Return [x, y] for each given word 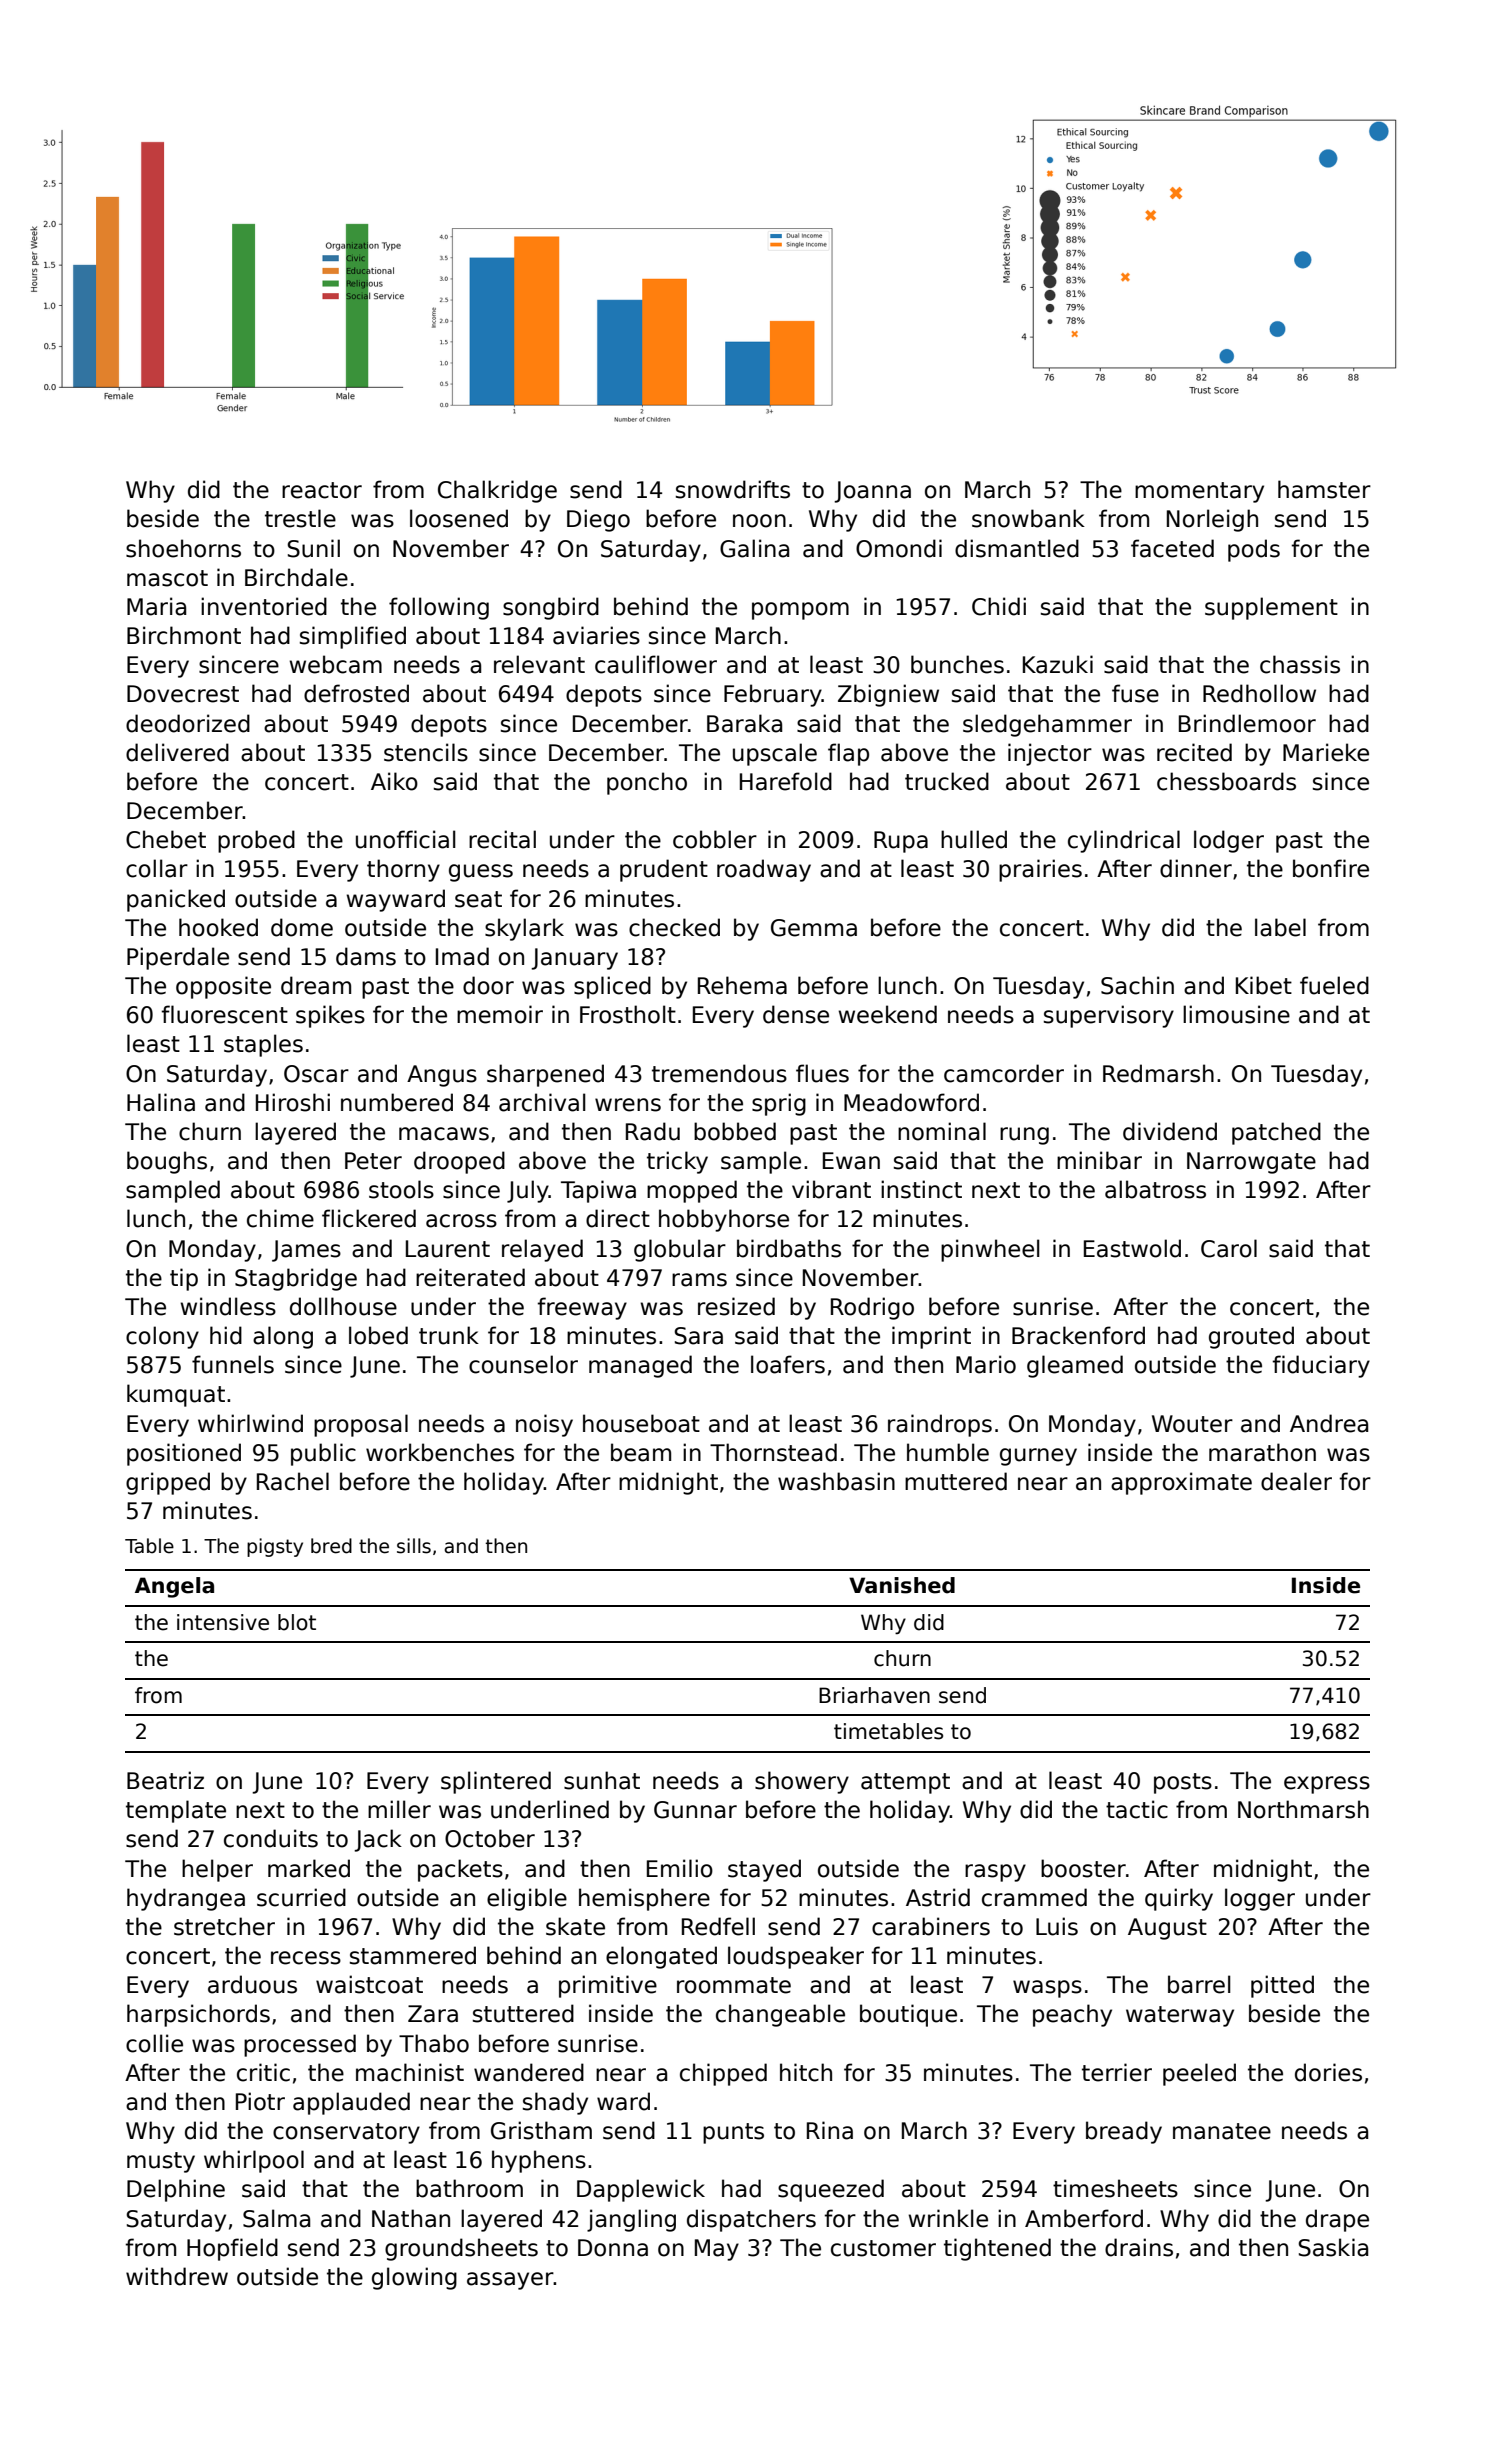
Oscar [316, 1074]
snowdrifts [733, 489]
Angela [174, 1587]
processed [300, 2045]
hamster [1324, 489]
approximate [1181, 1483]
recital [502, 839]
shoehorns [183, 548]
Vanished [902, 1585]
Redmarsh [1158, 1073]
